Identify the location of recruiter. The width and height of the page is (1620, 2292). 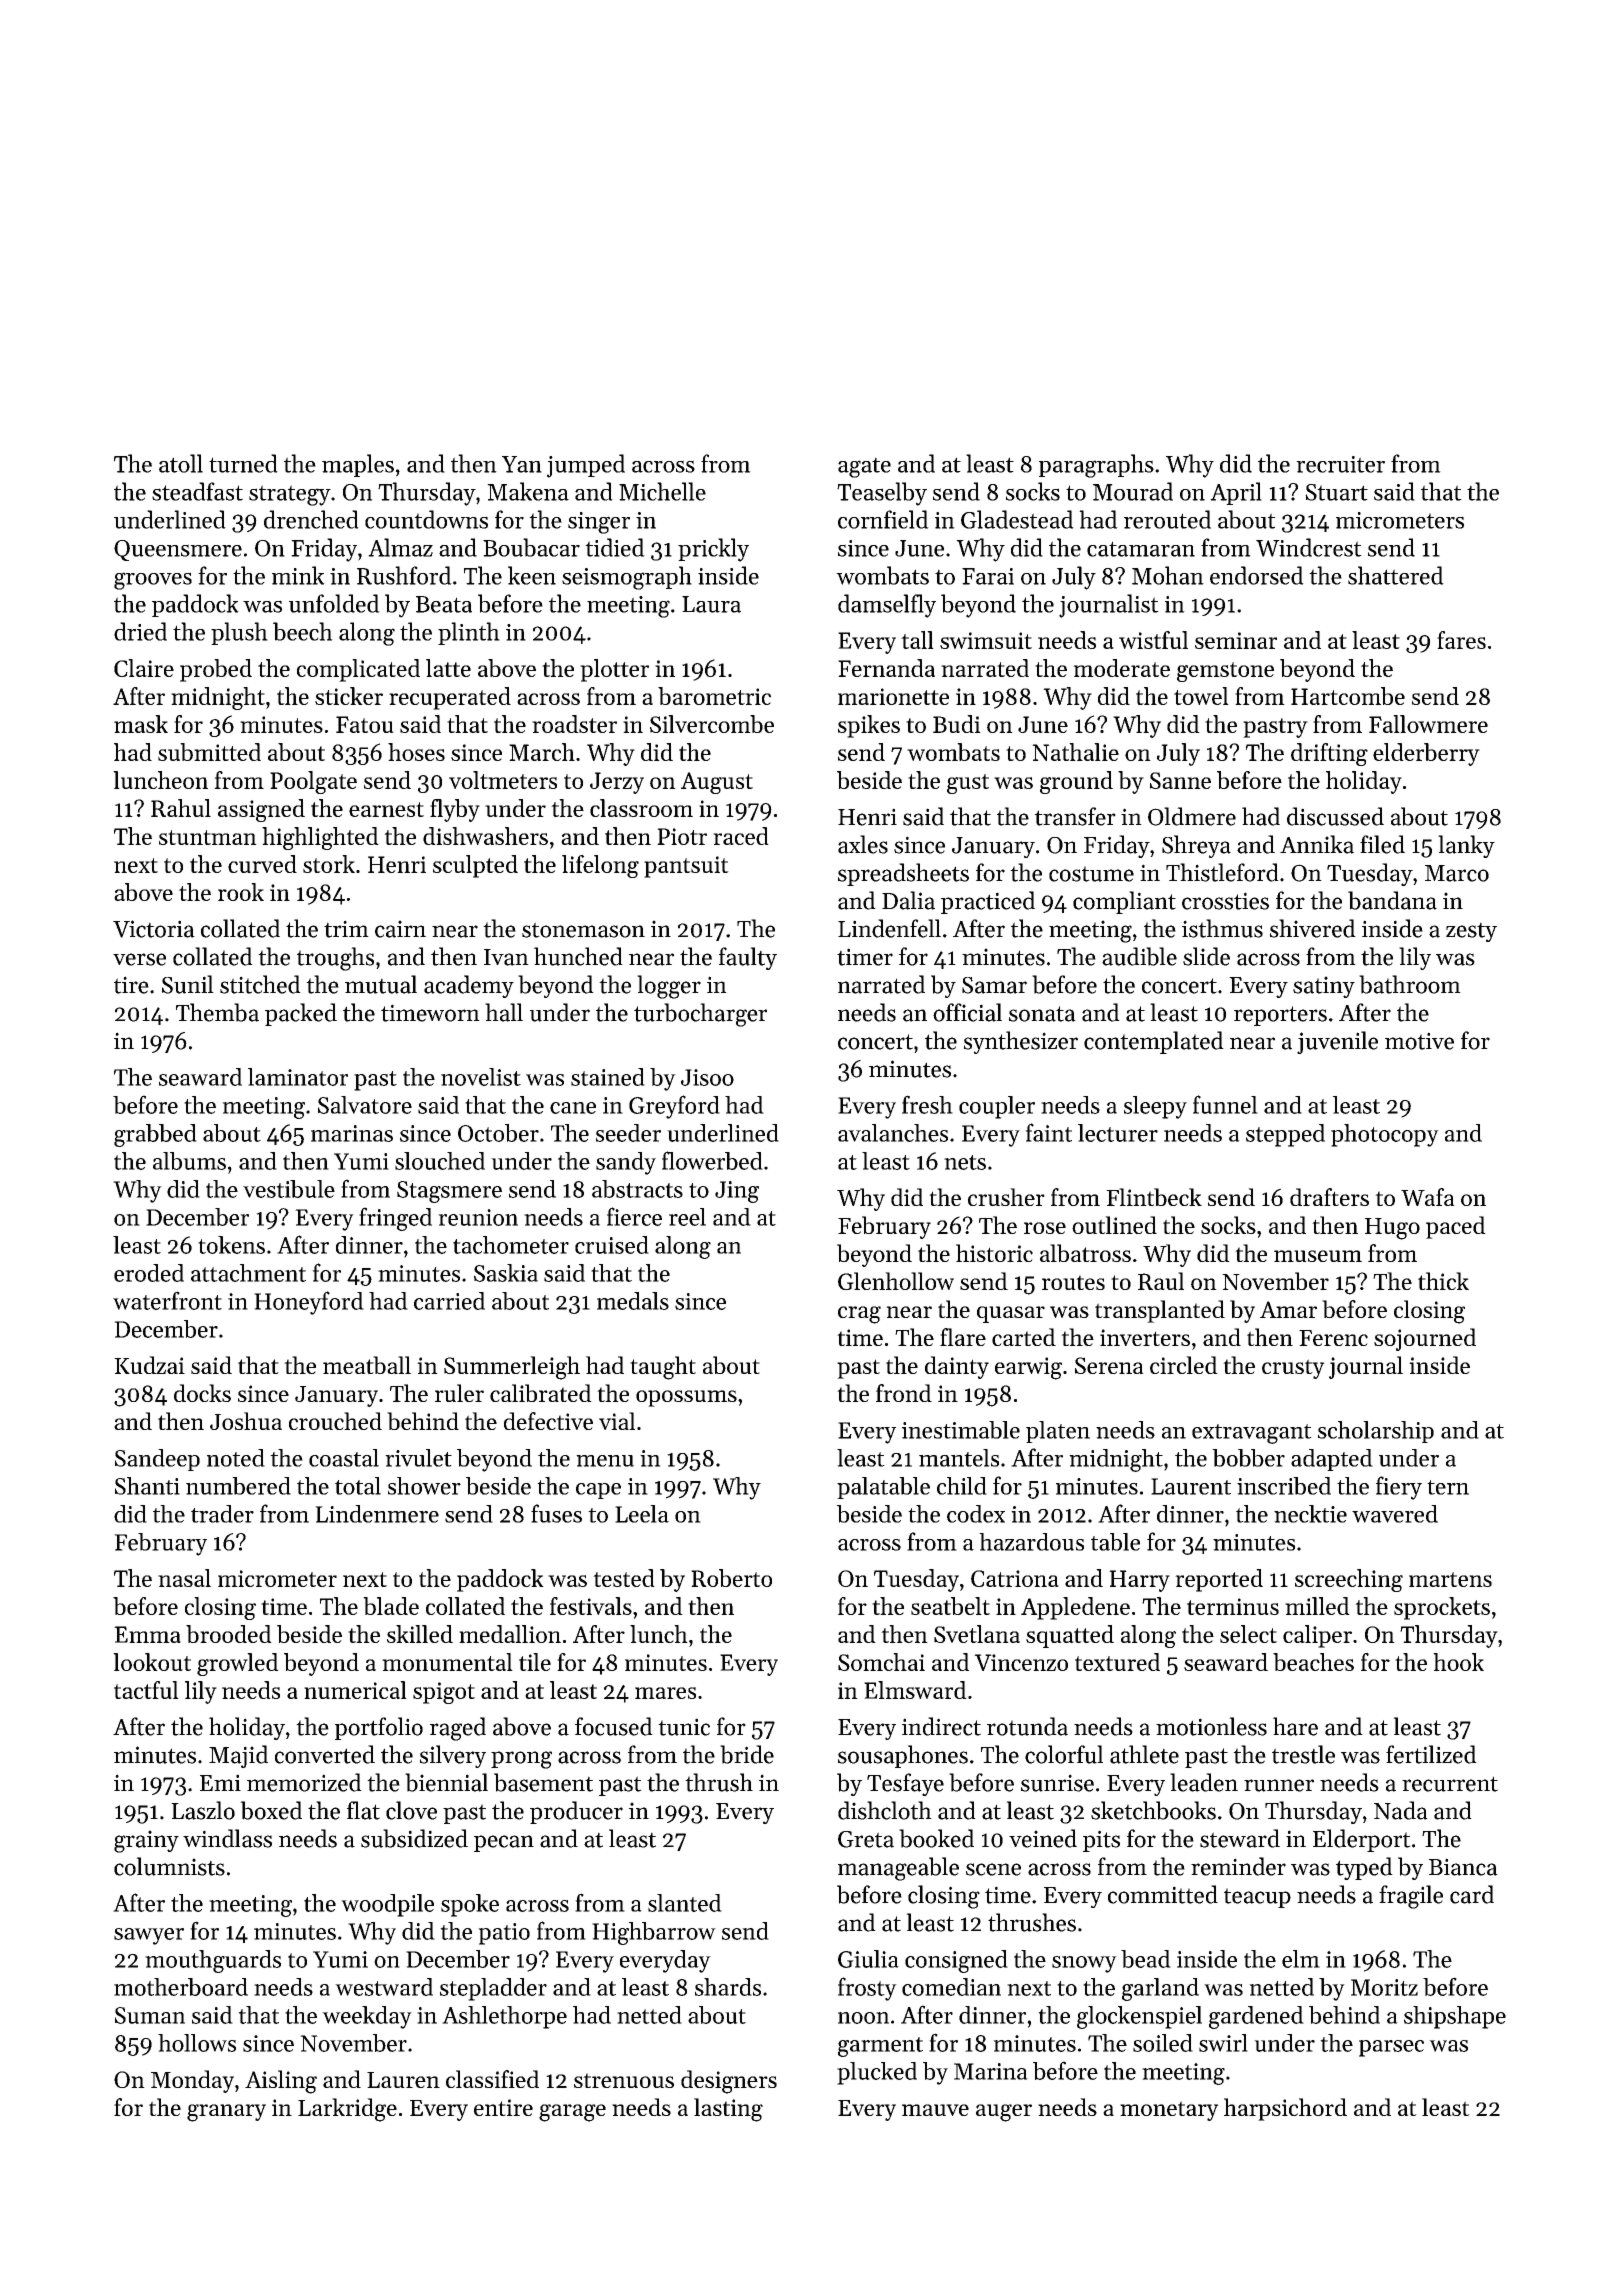
(1340, 464).
